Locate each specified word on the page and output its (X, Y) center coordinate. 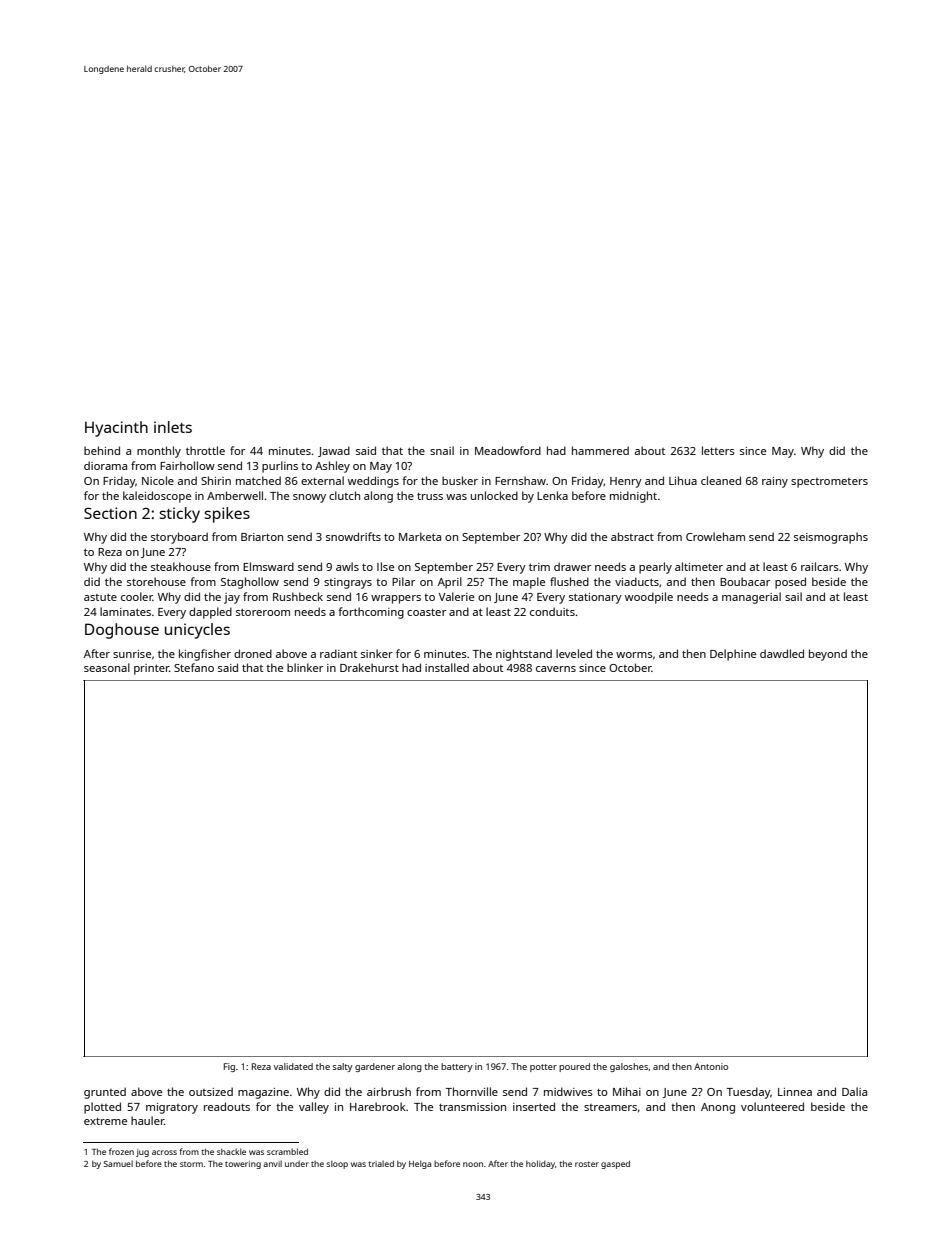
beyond (828, 655)
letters (718, 450)
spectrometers (829, 483)
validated (293, 1066)
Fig (229, 1067)
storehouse (156, 581)
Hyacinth (116, 429)
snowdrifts (353, 536)
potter (543, 1068)
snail (442, 450)
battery (457, 1067)
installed (447, 667)
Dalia (854, 1091)
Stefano (194, 667)
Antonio (711, 1066)
